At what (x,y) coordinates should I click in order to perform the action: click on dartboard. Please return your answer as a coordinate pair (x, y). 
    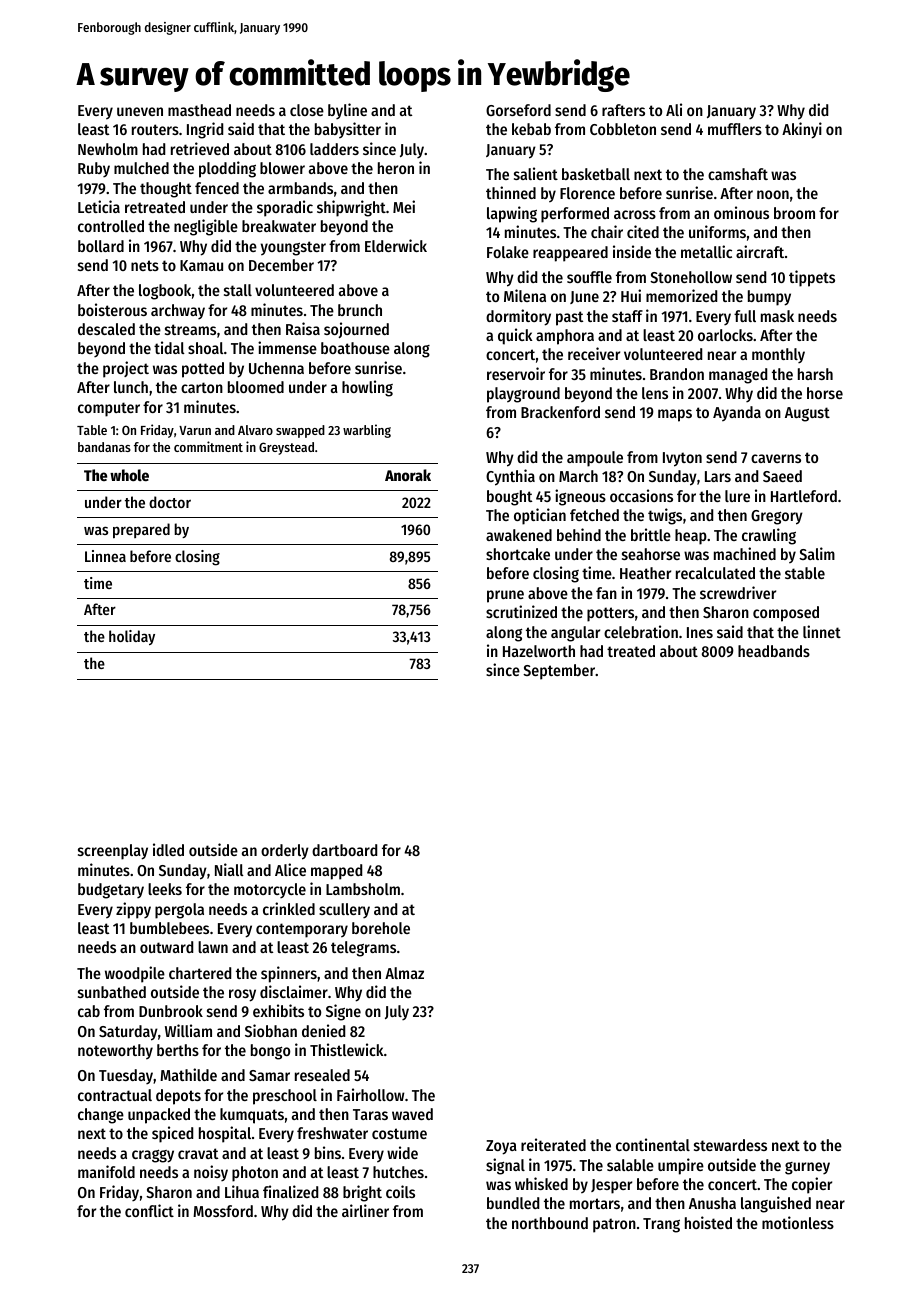
    Looking at the image, I should click on (344, 850).
